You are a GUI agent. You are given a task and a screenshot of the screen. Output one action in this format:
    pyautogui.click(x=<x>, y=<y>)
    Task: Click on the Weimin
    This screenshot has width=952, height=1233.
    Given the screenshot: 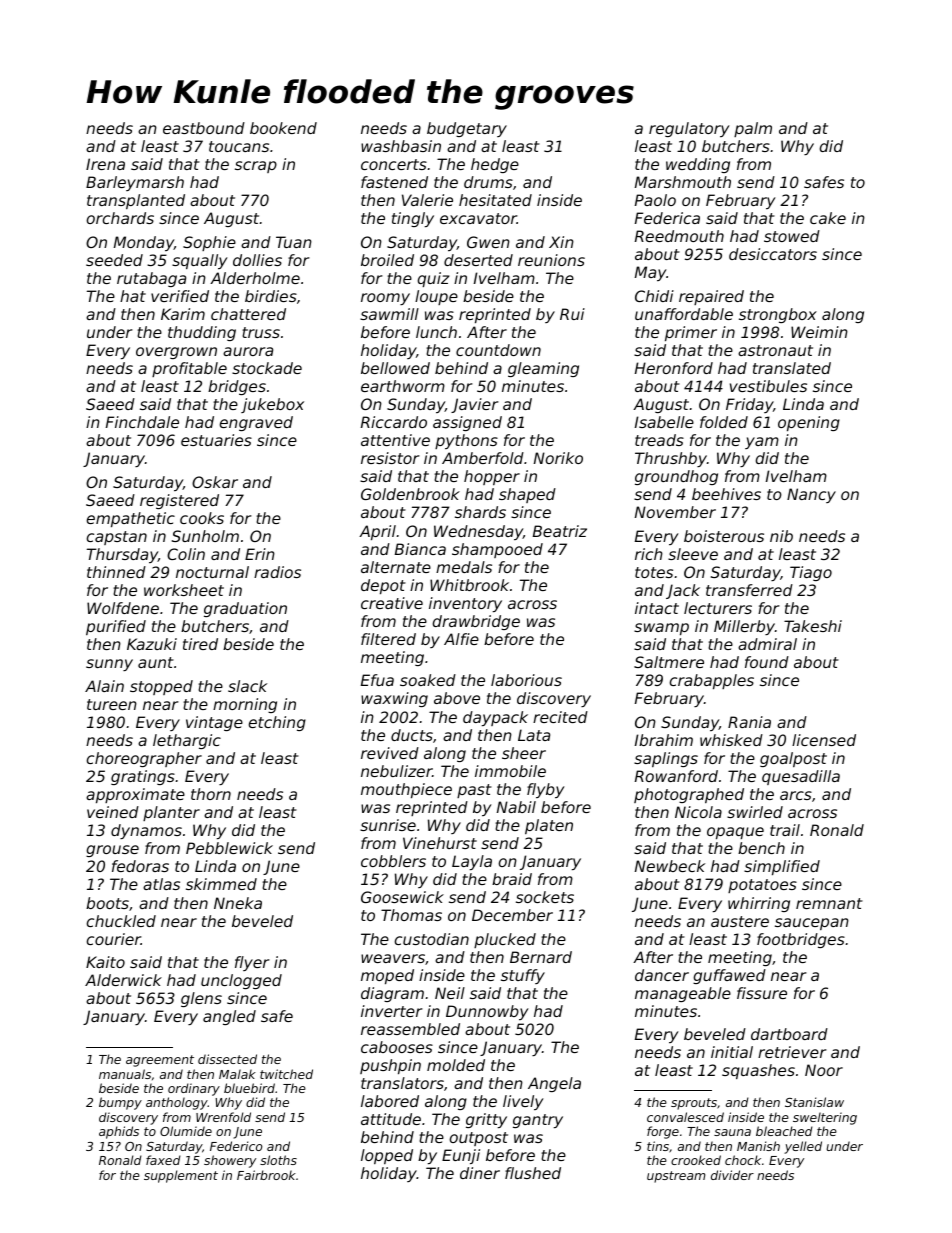 What is the action you would take?
    pyautogui.click(x=819, y=332)
